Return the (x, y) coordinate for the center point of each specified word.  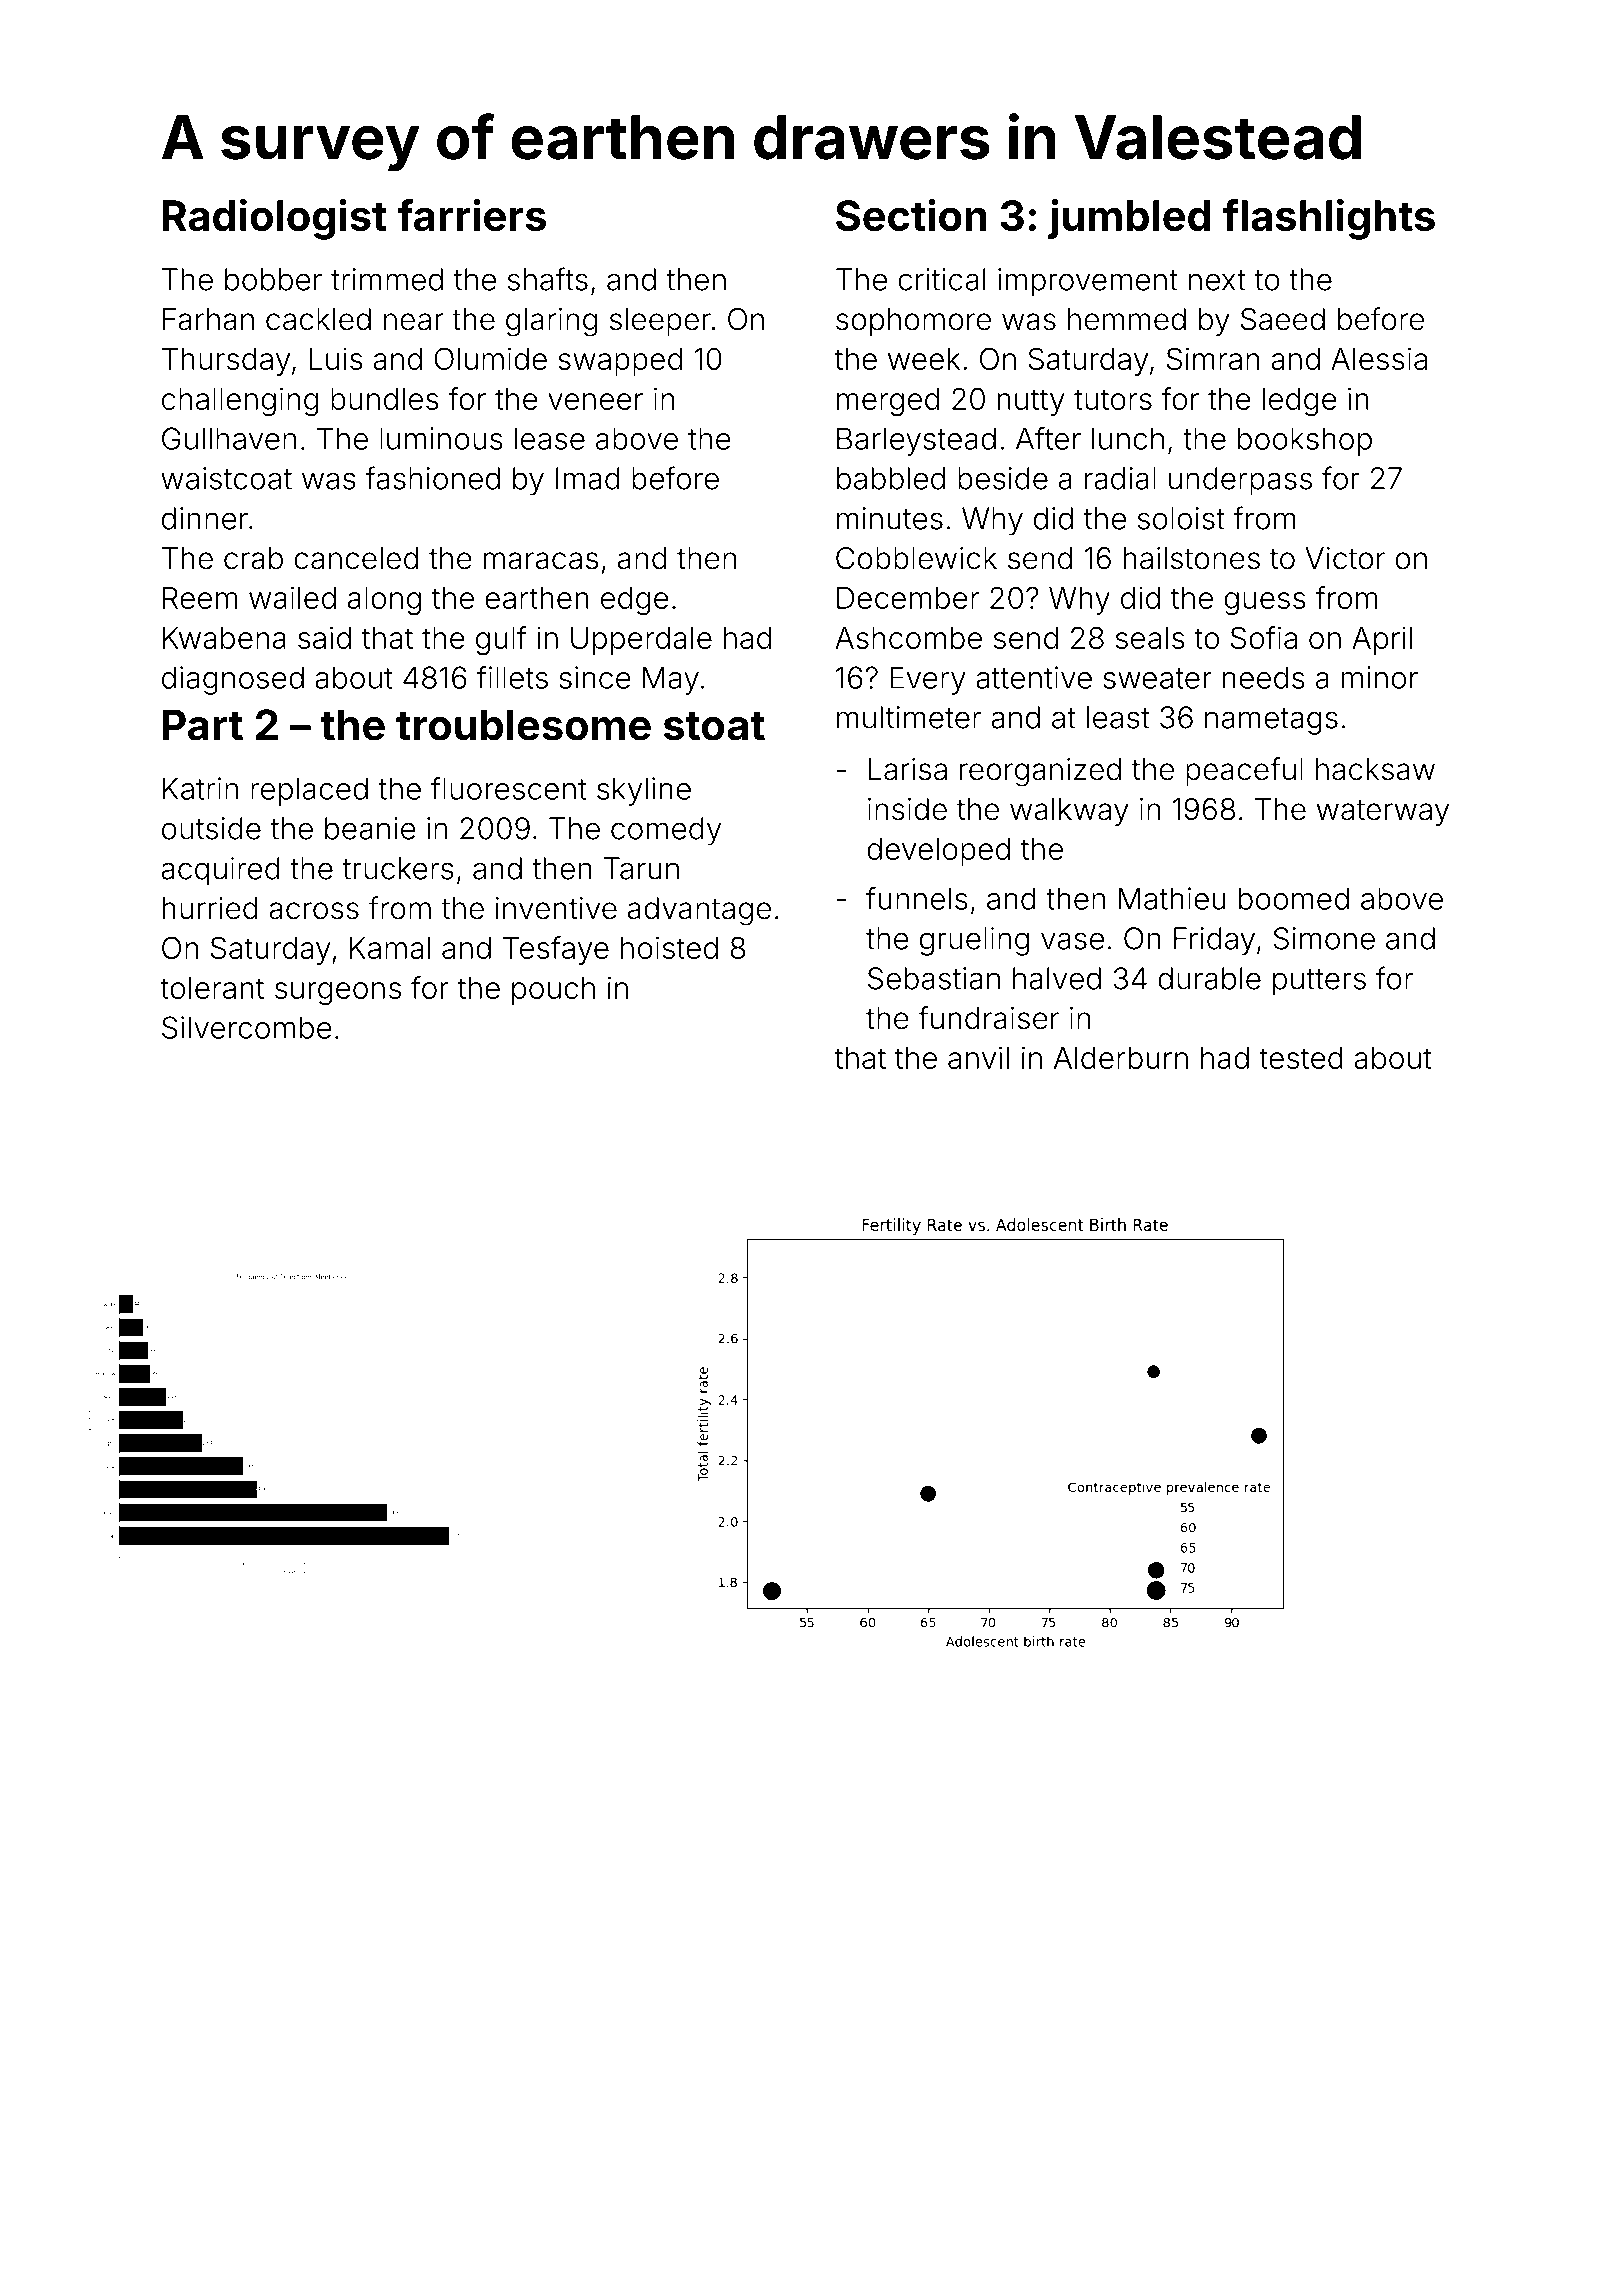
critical (941, 279)
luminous (441, 438)
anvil (978, 1057)
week (924, 359)
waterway (1383, 813)
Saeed (1283, 319)
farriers (471, 215)
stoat (714, 726)
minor (1379, 677)
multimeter (909, 717)
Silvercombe (247, 1027)
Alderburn (1121, 1058)
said (324, 637)
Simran (1213, 358)
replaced (309, 791)
